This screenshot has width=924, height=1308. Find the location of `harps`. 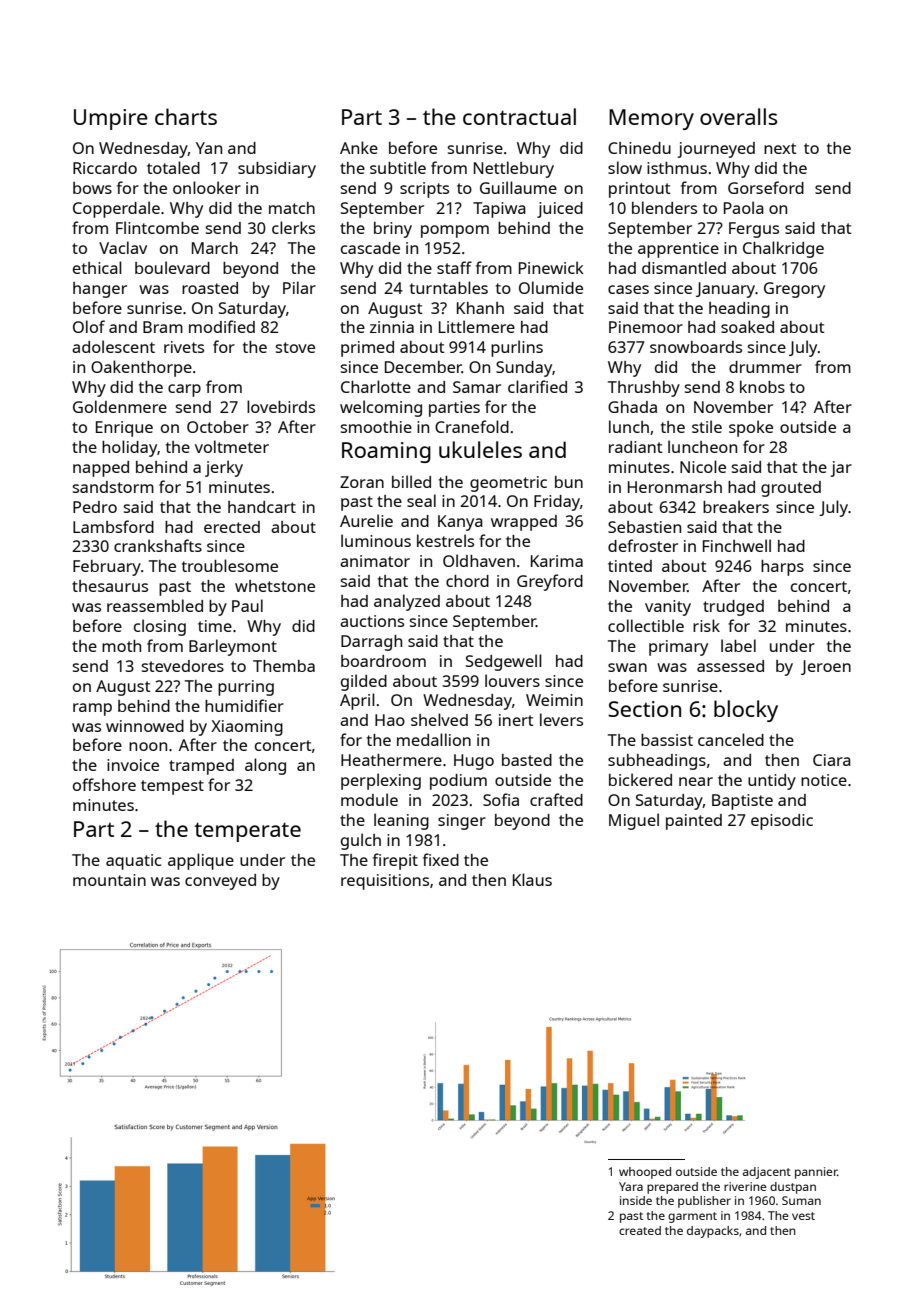

harps is located at coordinates (782, 568).
